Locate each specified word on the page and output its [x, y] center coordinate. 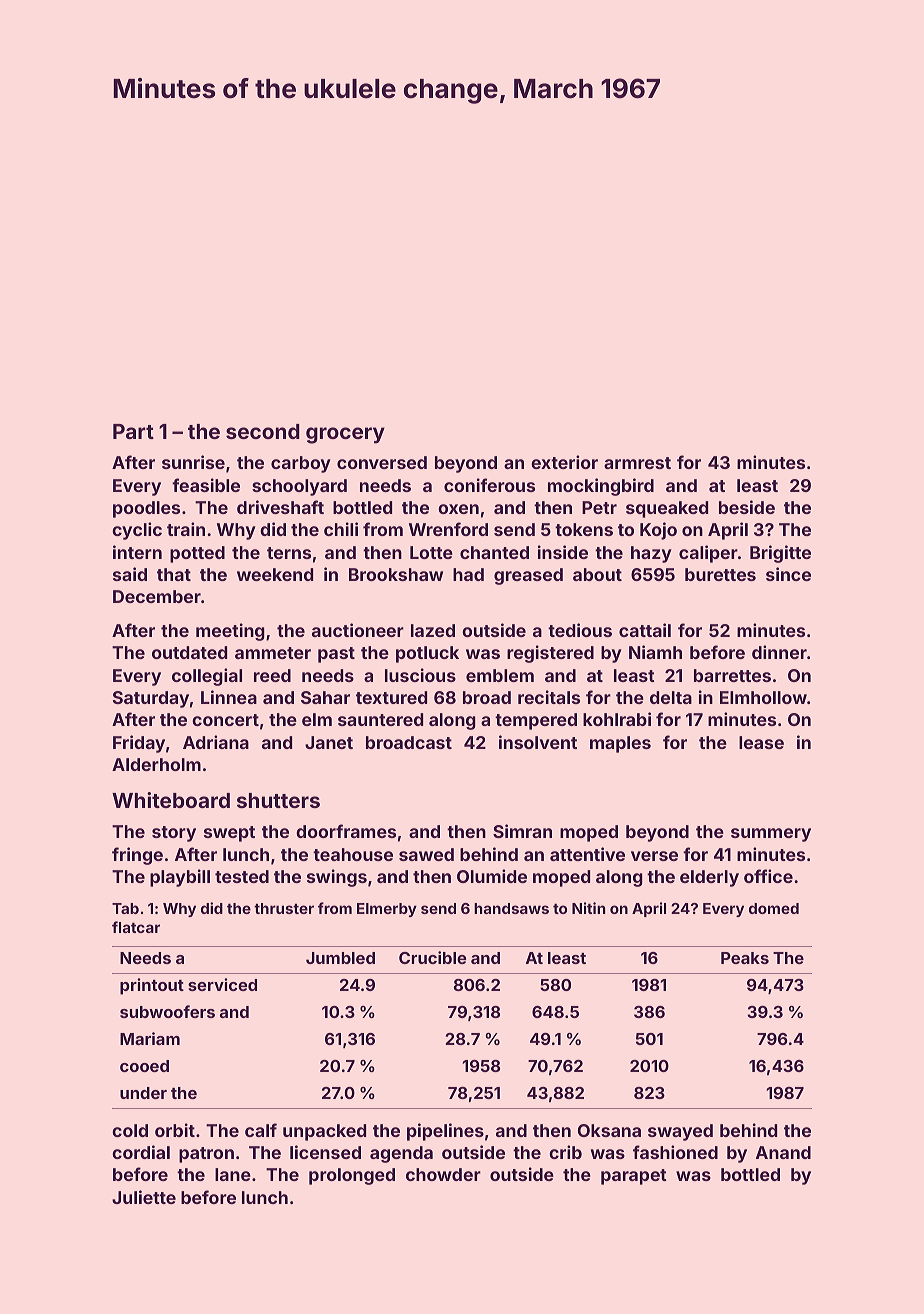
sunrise [193, 462]
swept [229, 834]
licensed [325, 1152]
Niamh [655, 652]
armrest [637, 463]
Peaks [745, 958]
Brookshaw [396, 574]
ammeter [273, 653]
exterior [564, 462]
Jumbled [340, 958]
